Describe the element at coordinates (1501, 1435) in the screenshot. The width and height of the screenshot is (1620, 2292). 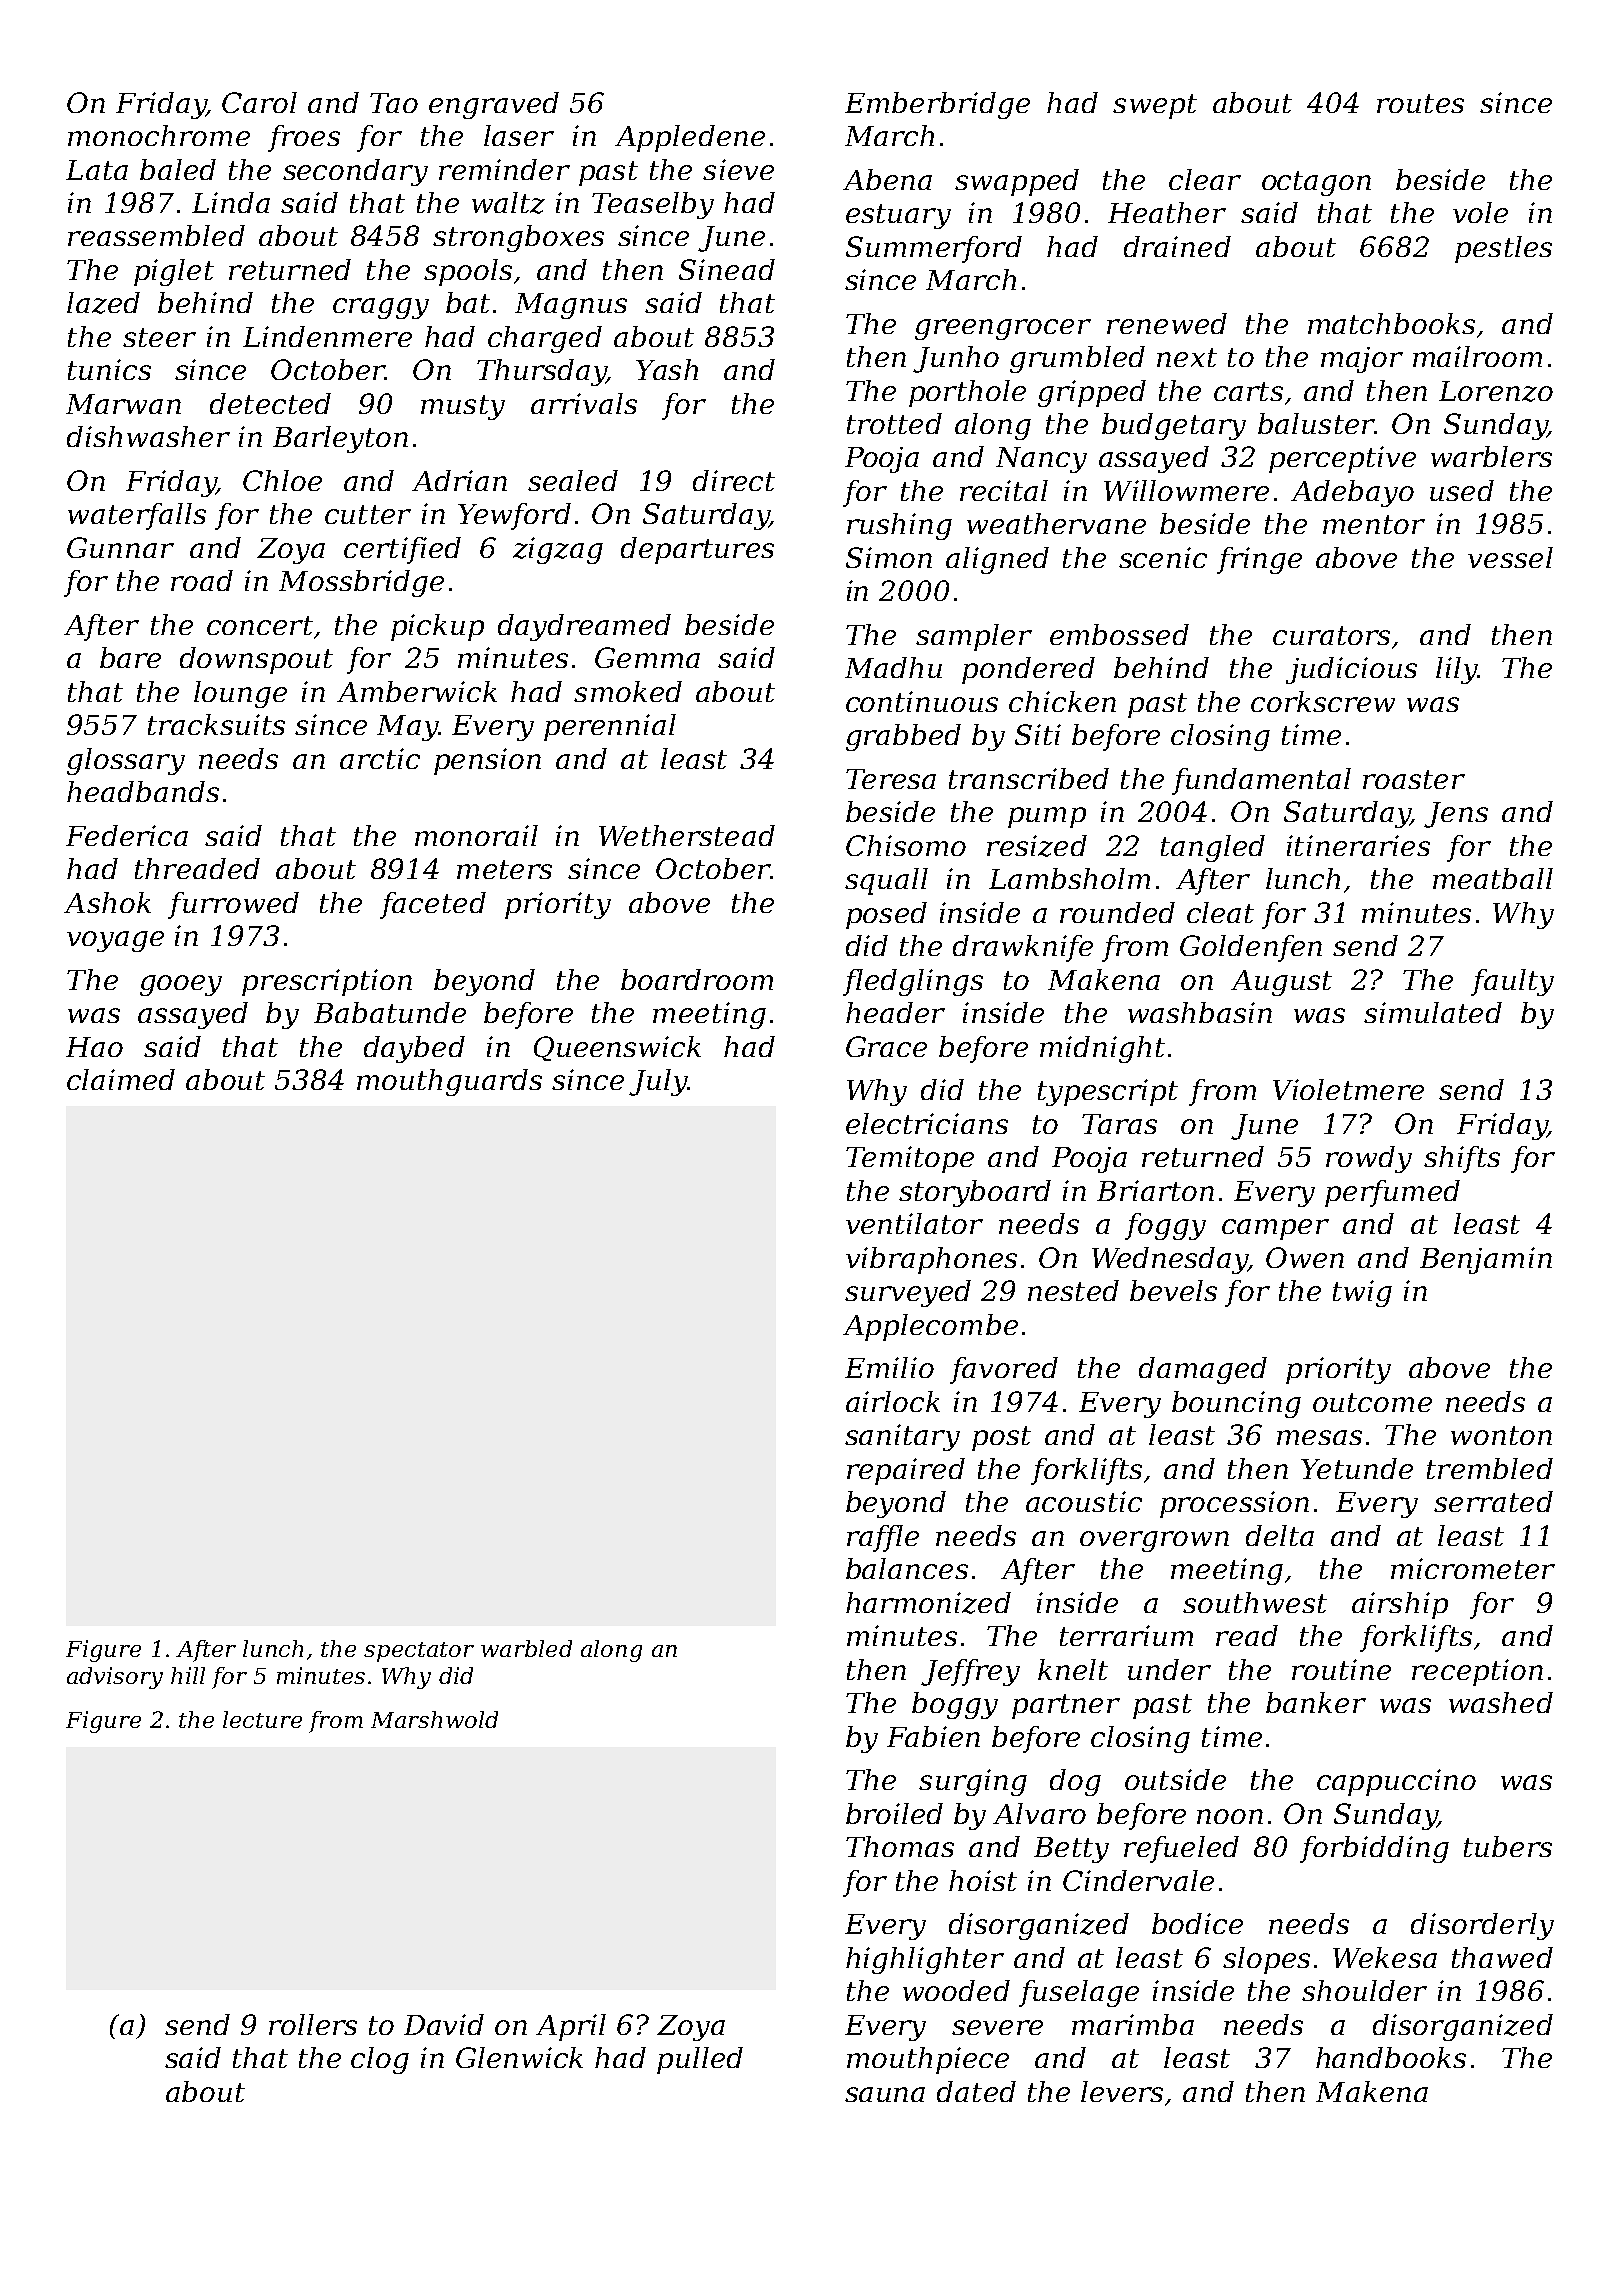
I see `wonton` at that location.
